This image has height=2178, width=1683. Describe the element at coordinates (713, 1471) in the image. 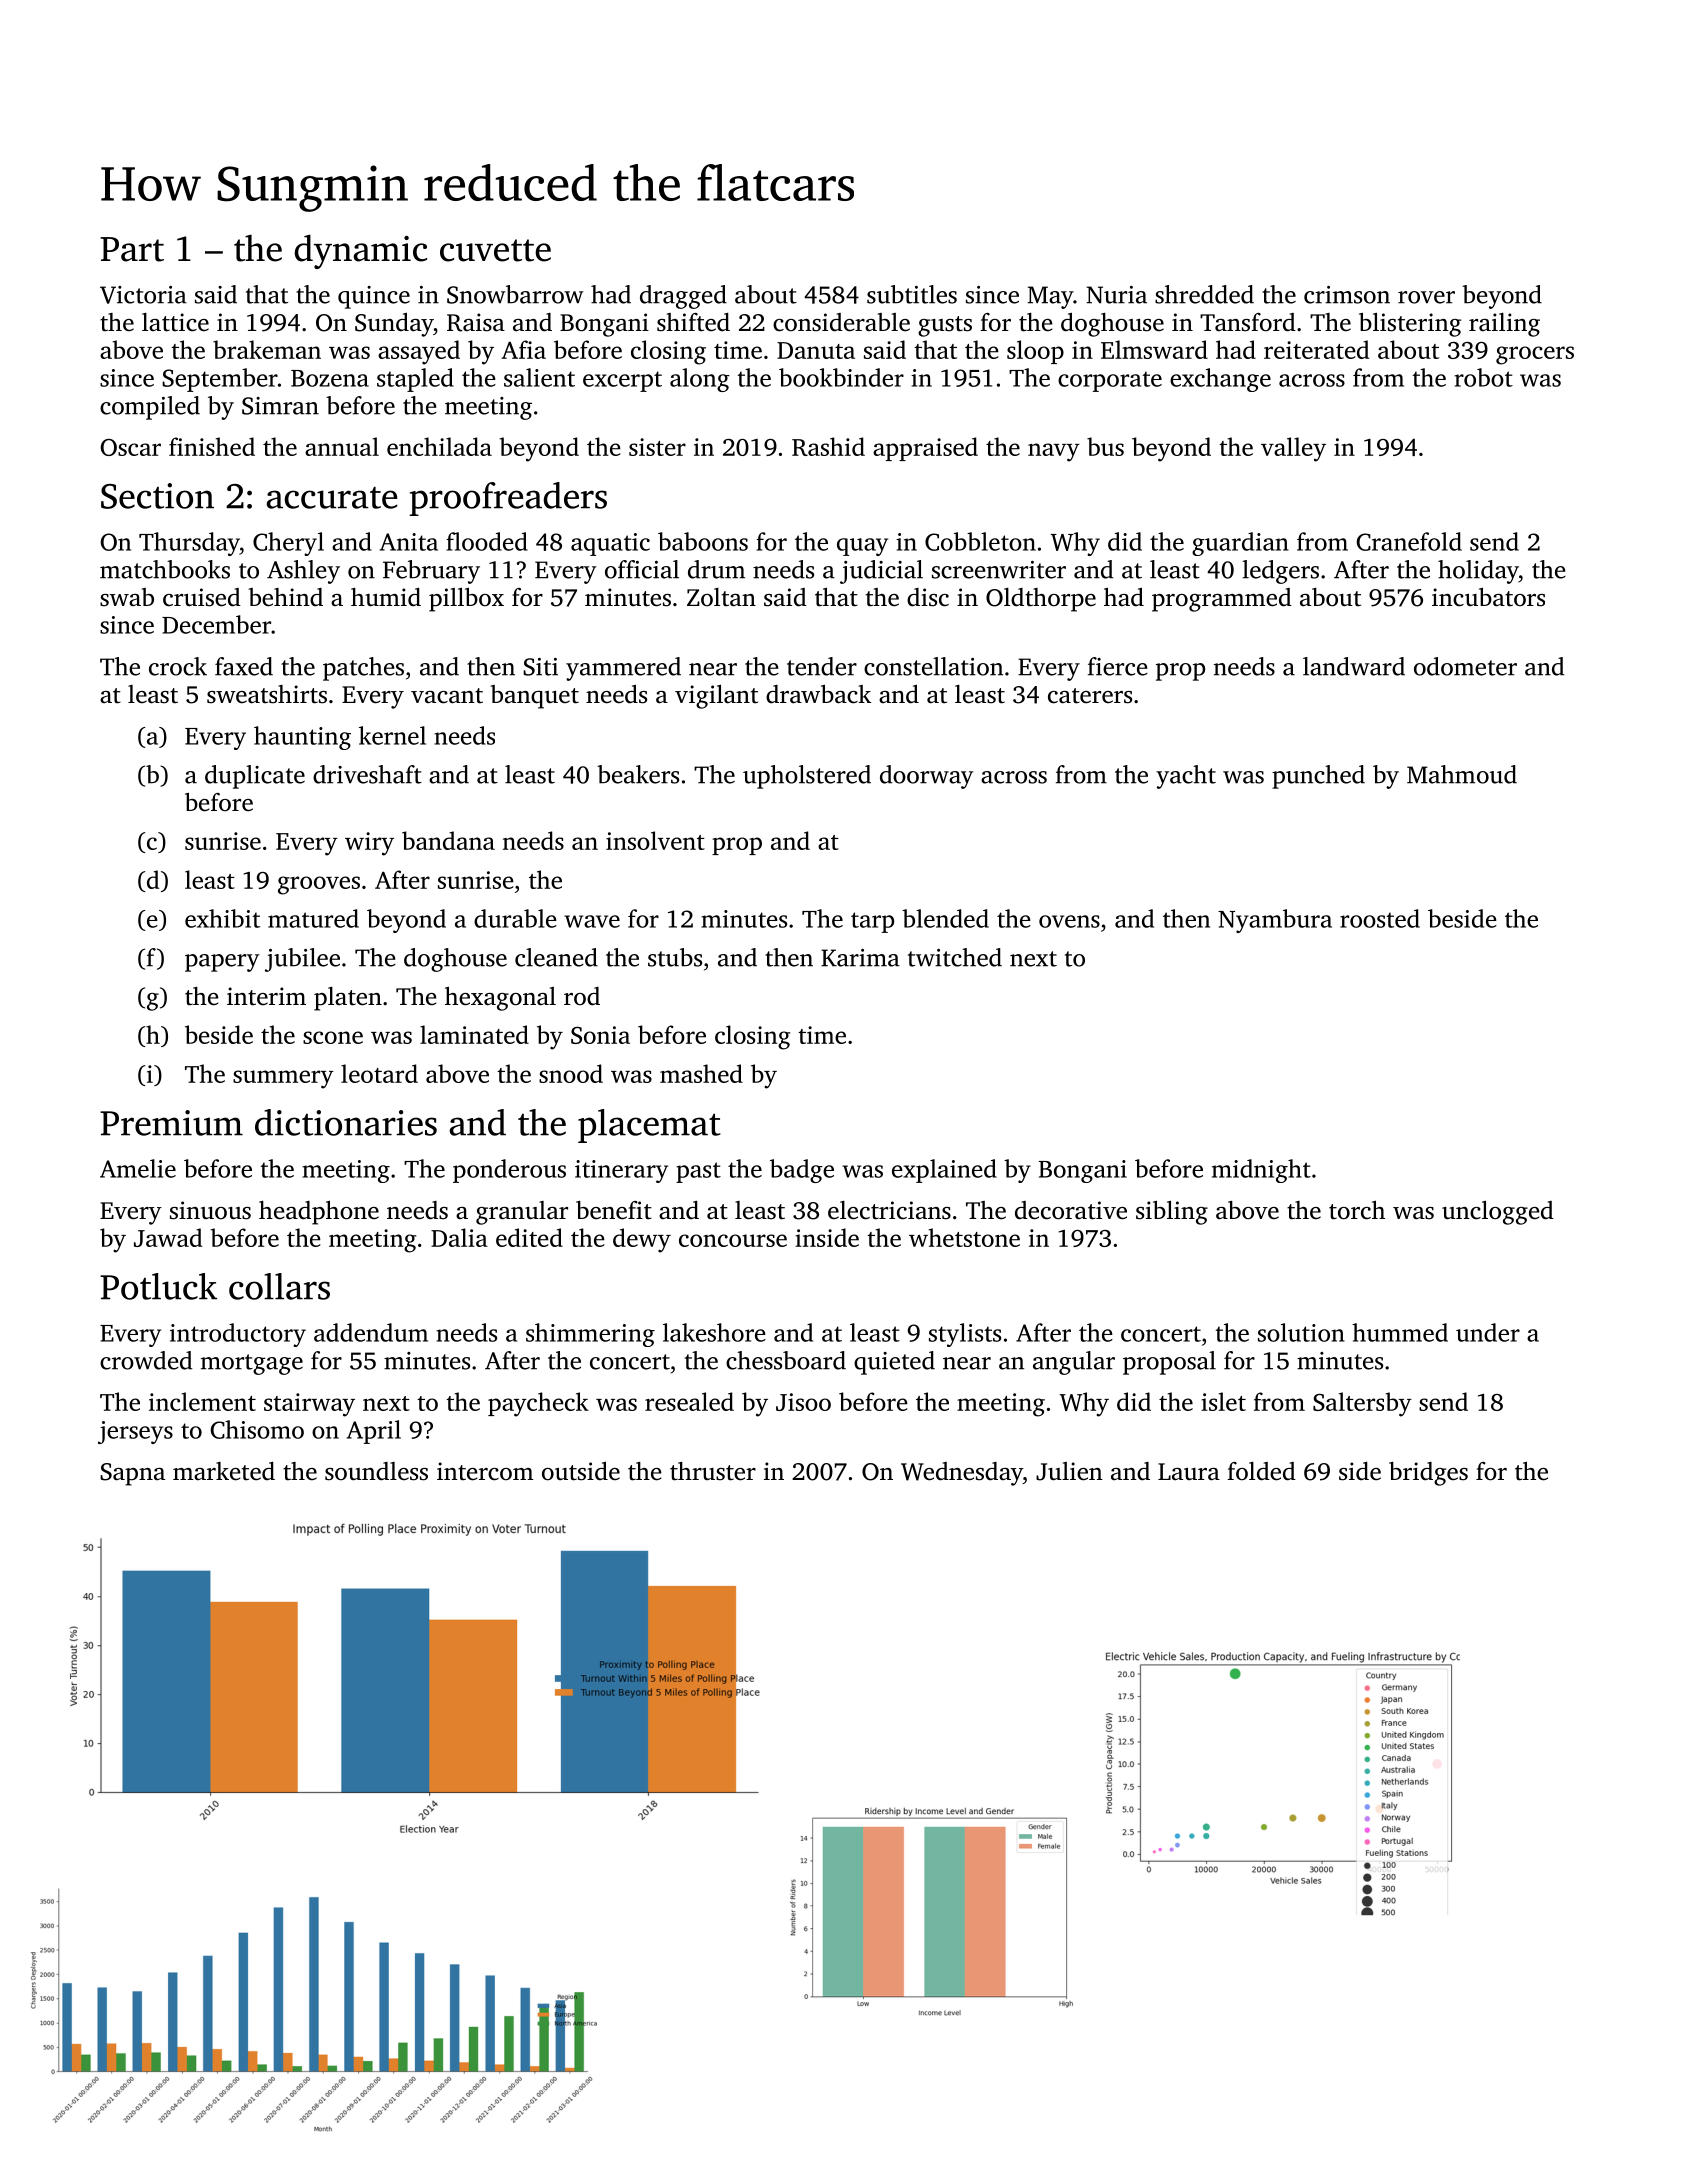

I see `thruster` at that location.
